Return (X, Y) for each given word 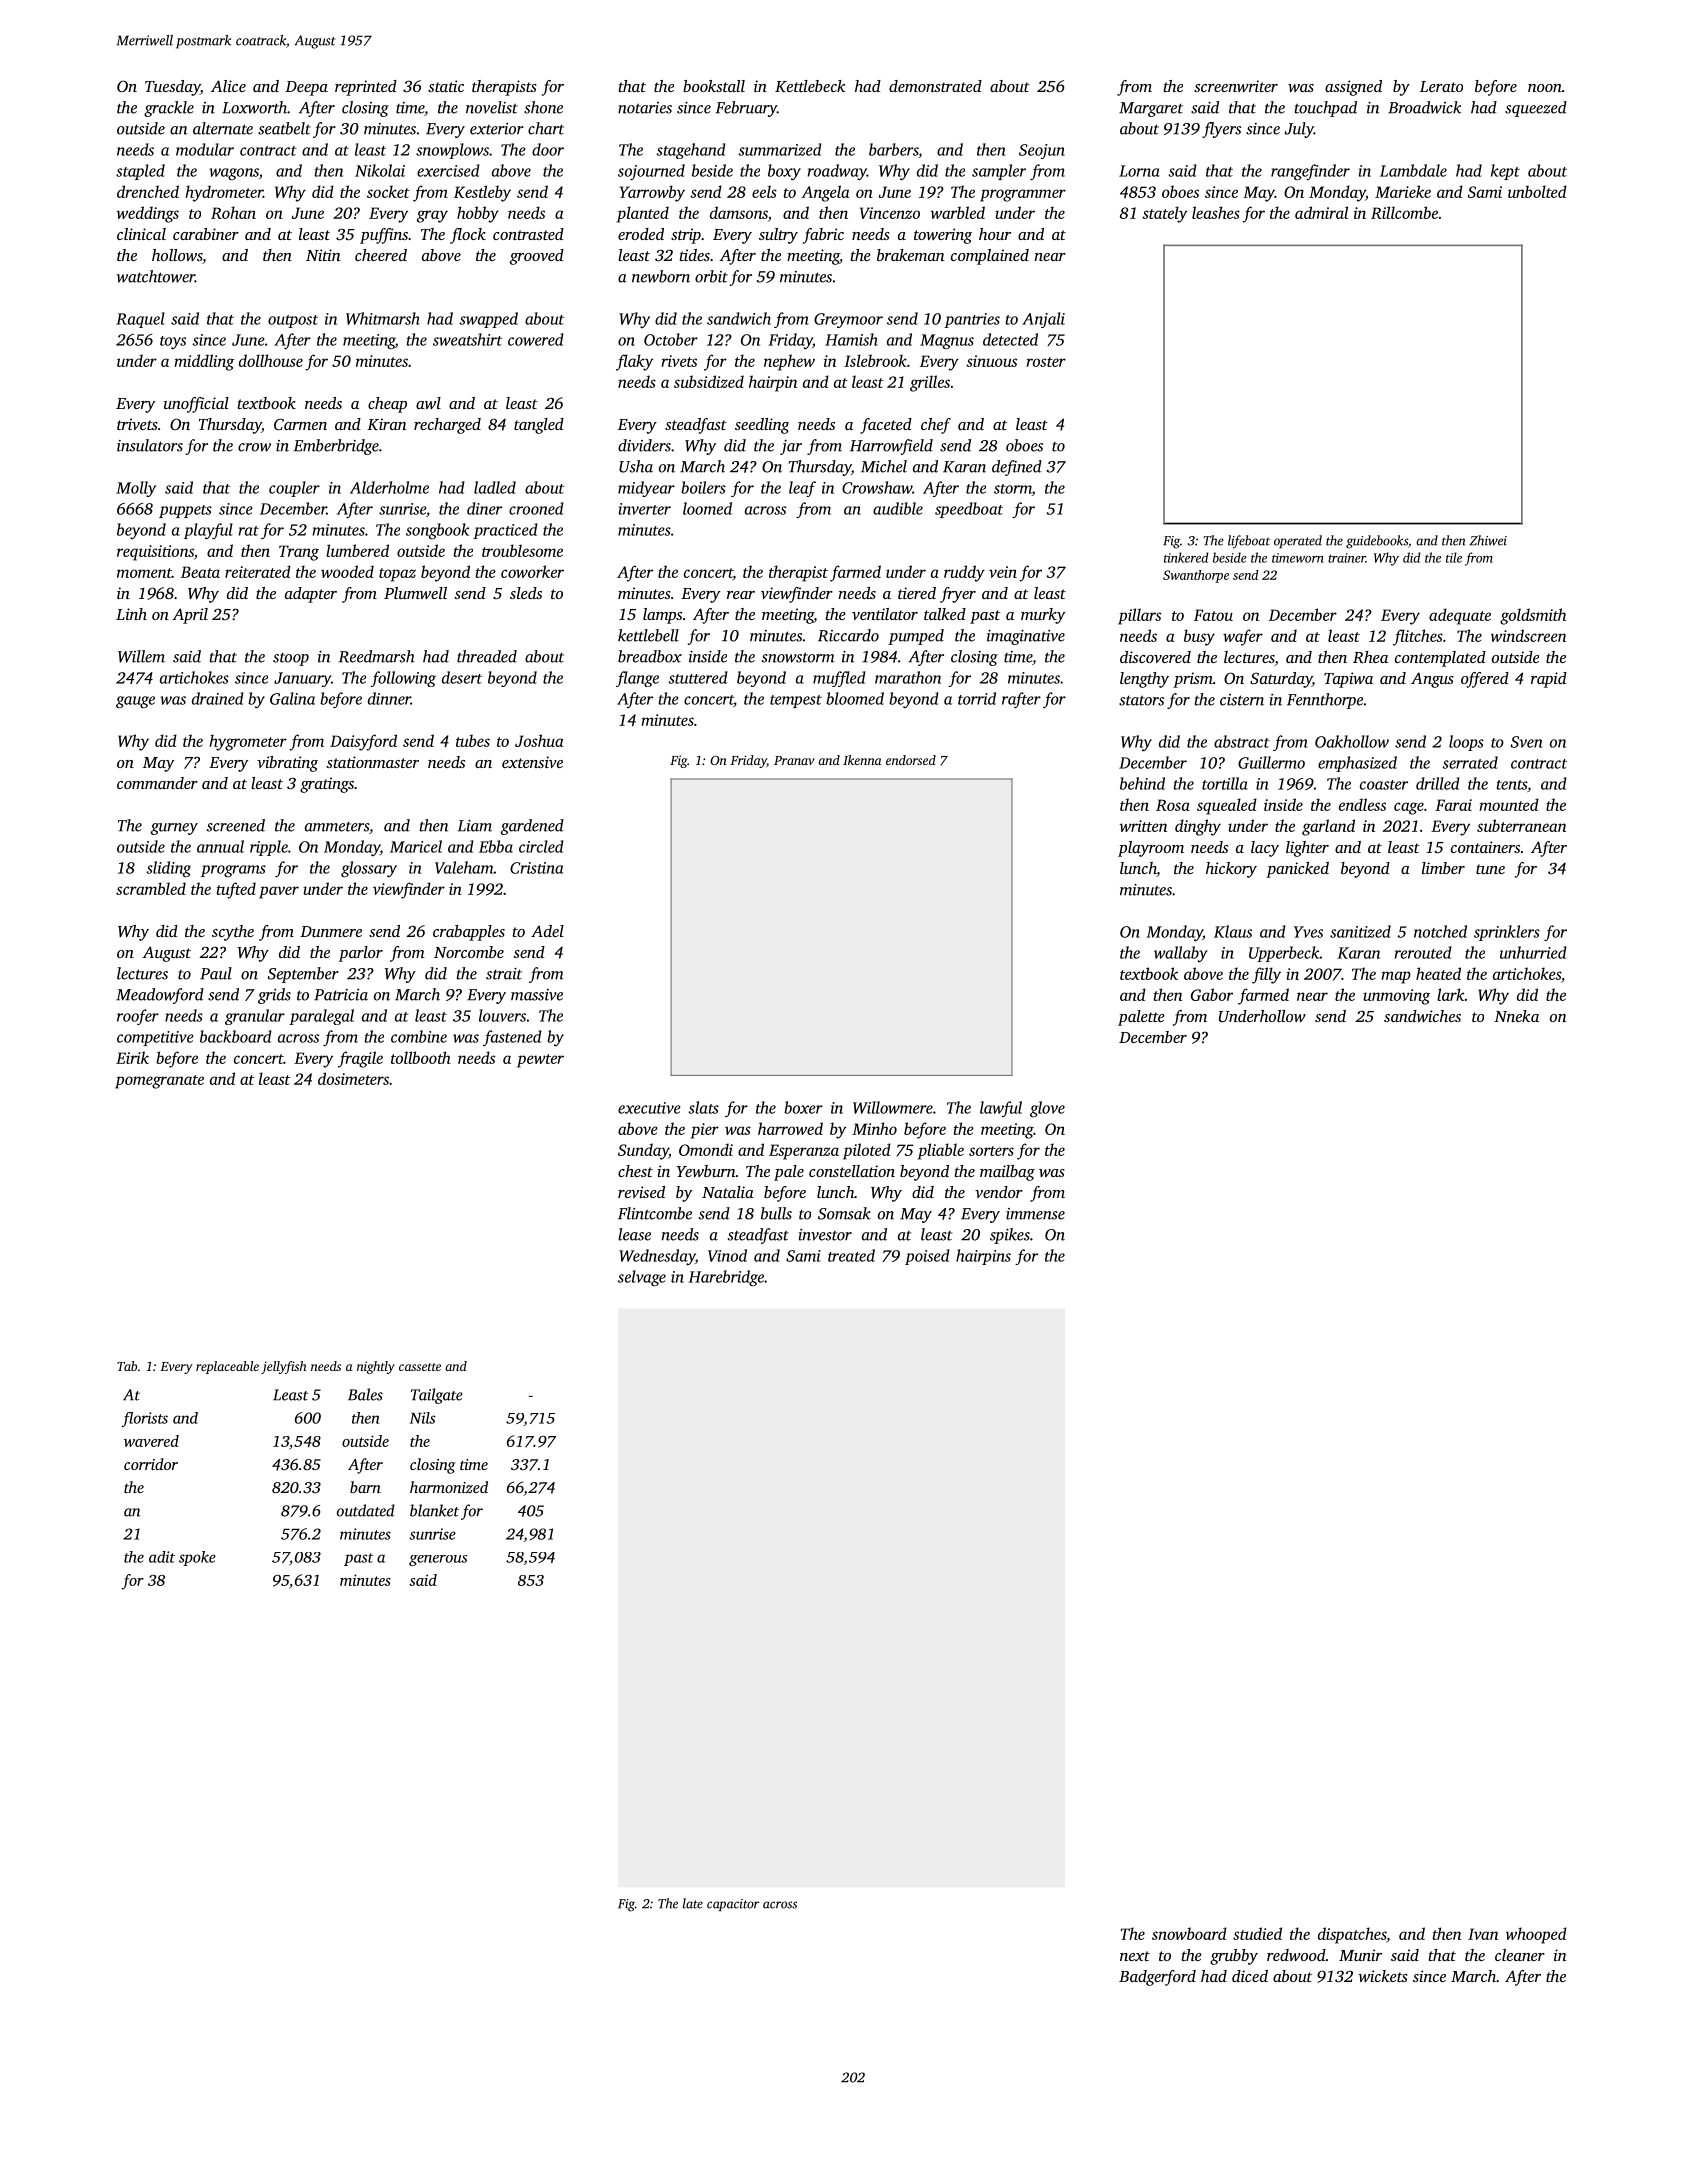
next (1135, 1956)
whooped (1536, 1935)
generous (438, 1560)
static (446, 86)
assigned (1353, 88)
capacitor (733, 1905)
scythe (233, 933)
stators (1141, 701)
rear (741, 595)
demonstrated (935, 86)
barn (365, 1487)
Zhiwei (1488, 540)
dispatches (1352, 1935)
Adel (547, 931)
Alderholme (389, 487)
